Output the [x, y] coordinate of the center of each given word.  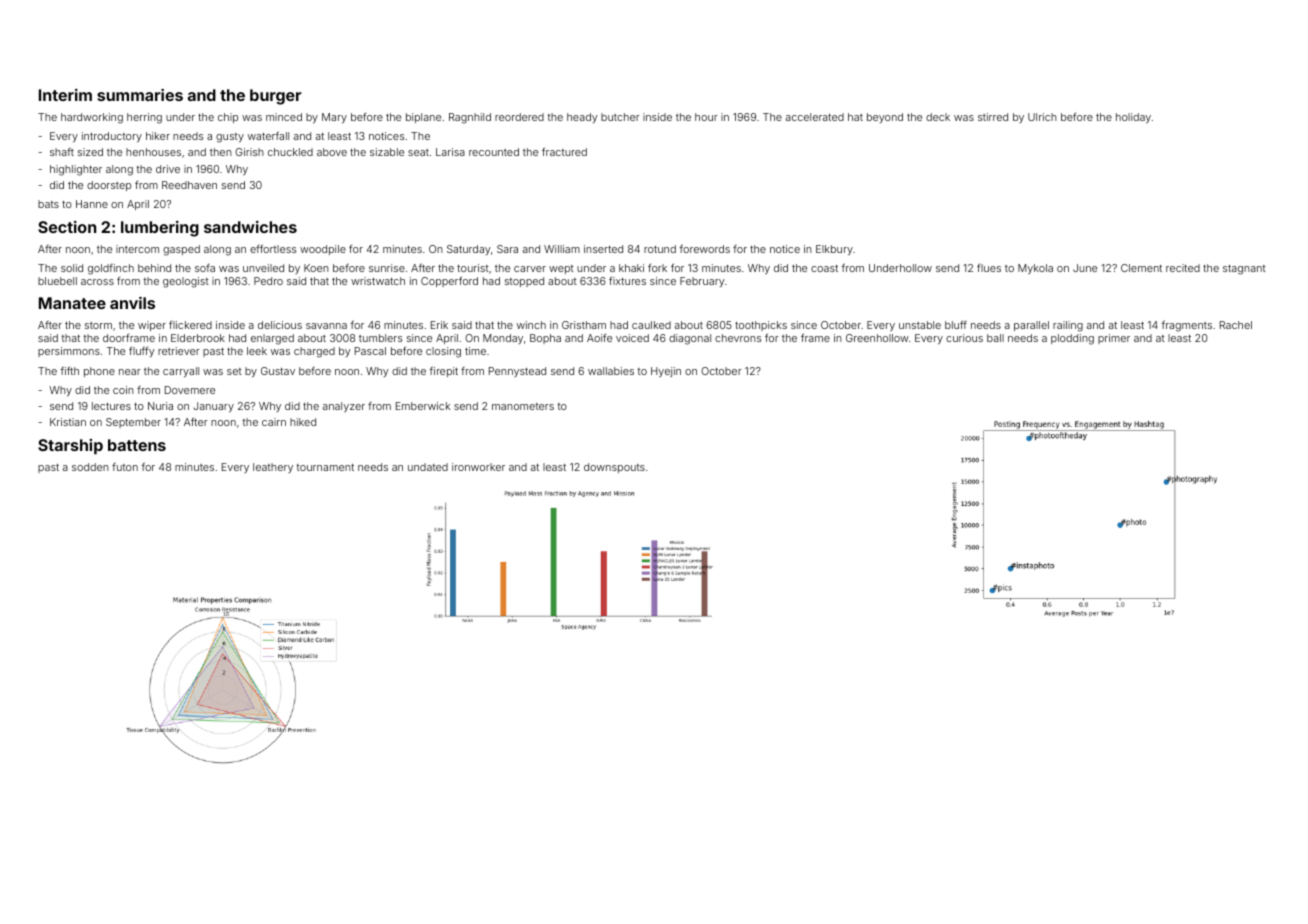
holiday [1133, 118]
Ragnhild [470, 118]
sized [90, 152]
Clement [1141, 268]
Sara [507, 249]
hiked [303, 422]
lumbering [160, 229]
